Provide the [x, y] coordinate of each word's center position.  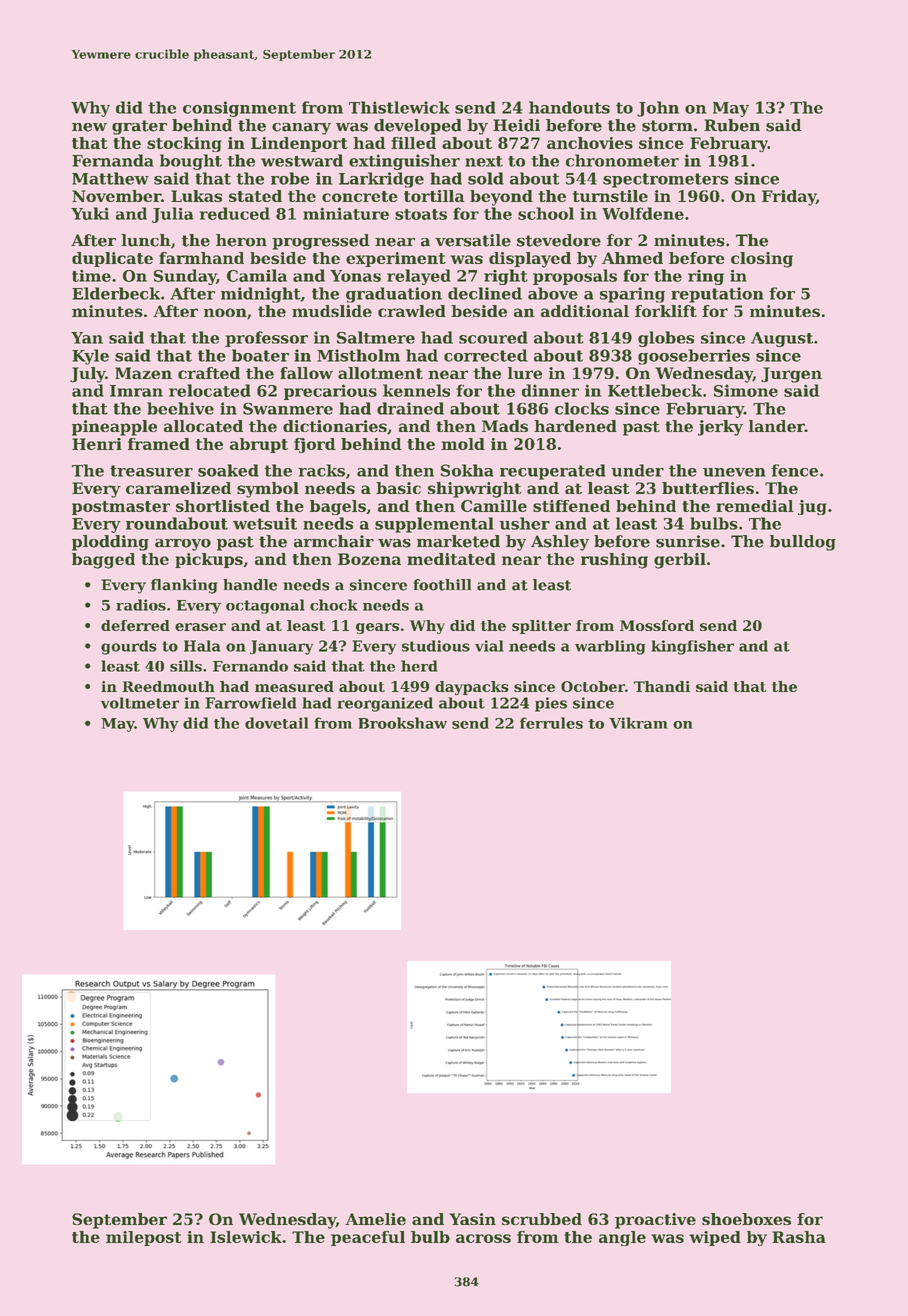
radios [141, 605]
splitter [541, 627]
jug [812, 507]
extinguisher [404, 162]
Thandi [662, 686]
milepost [144, 1238]
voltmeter [140, 703]
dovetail [276, 723]
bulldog [803, 543]
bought [191, 162]
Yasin [472, 1219]
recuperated [553, 472]
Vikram [638, 723]
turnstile [610, 196]
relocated [210, 390]
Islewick [246, 1237]
